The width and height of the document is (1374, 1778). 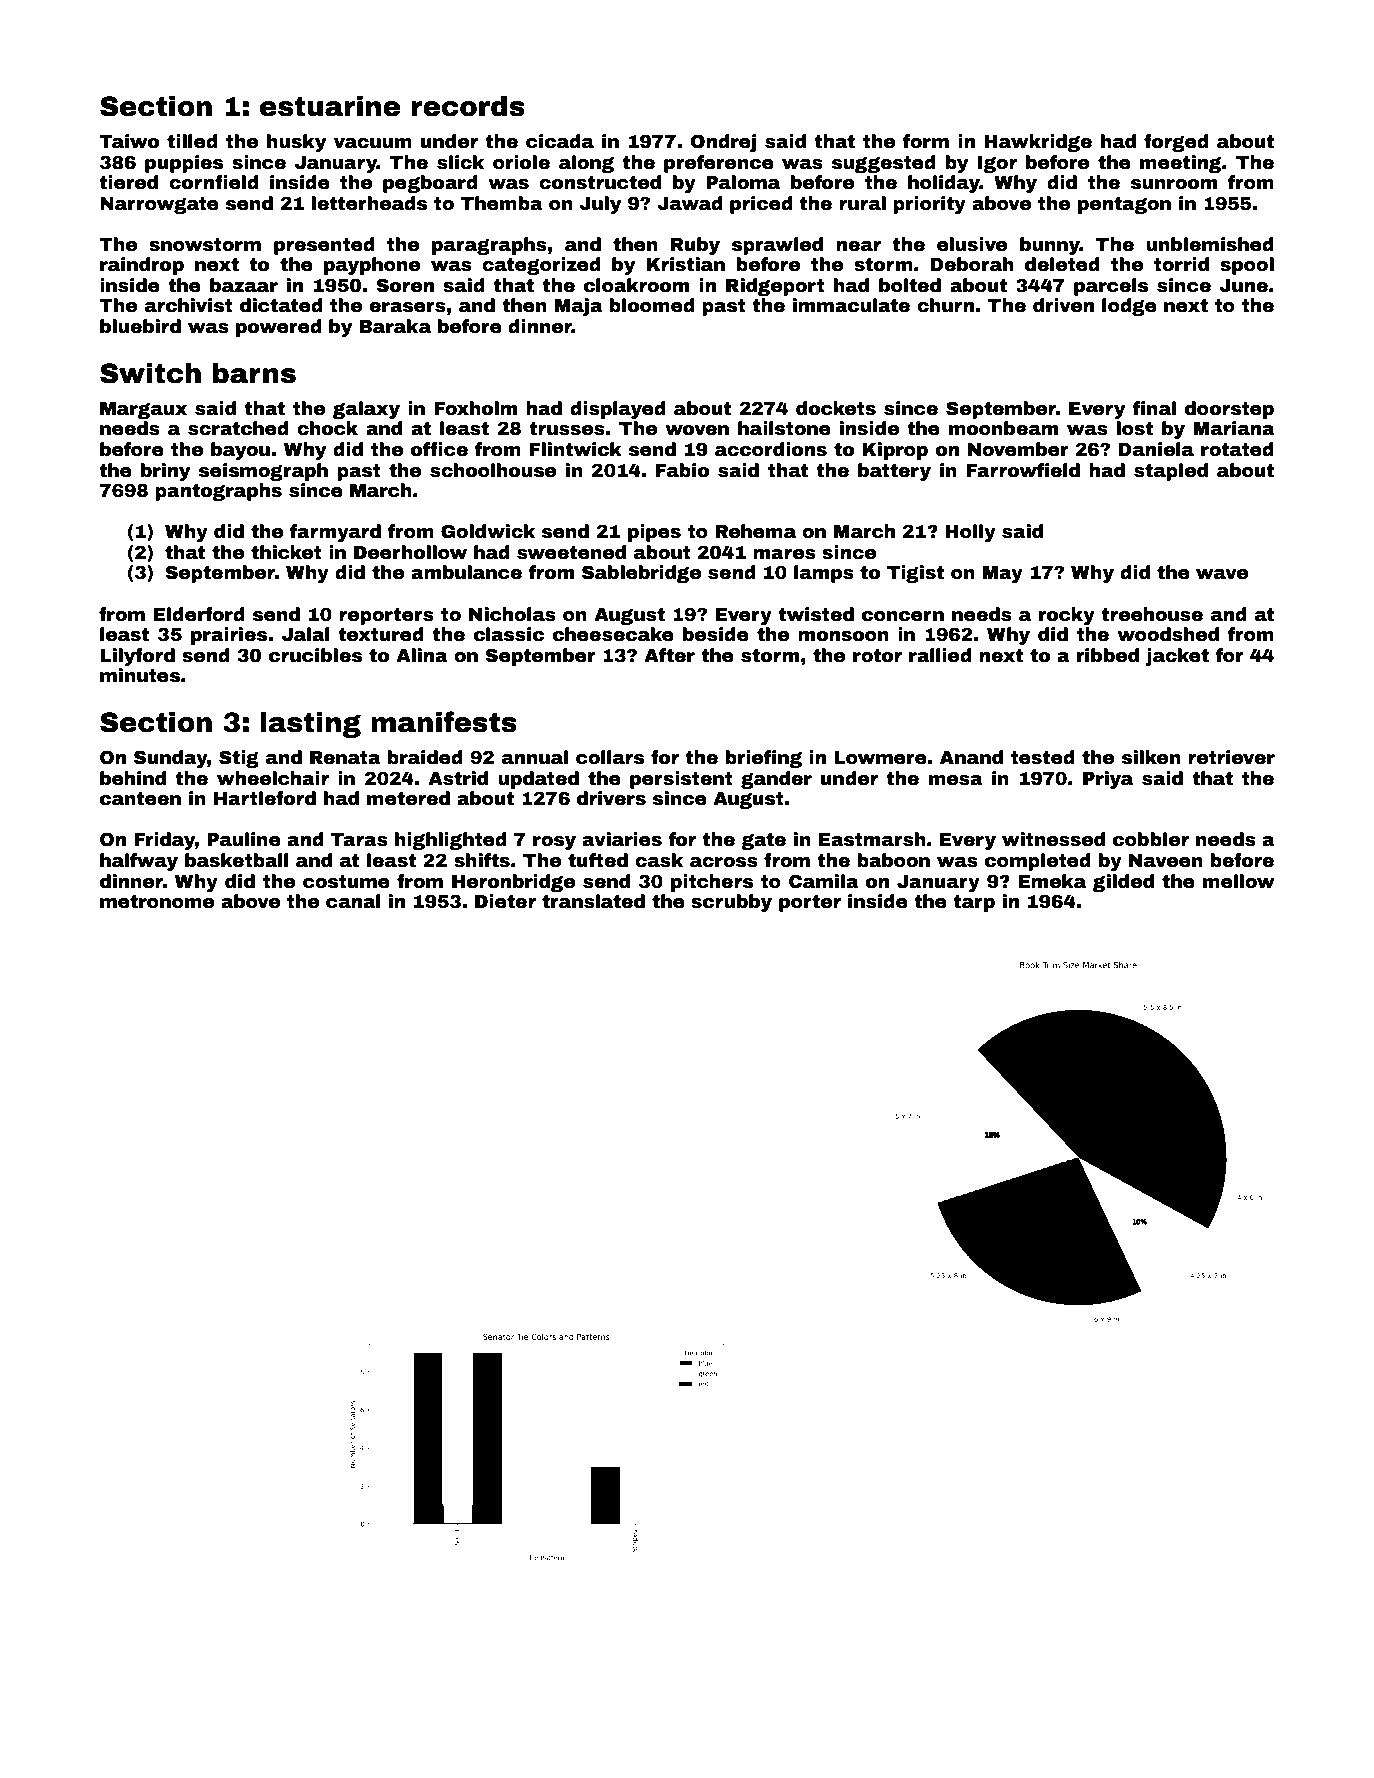 What do you see at coordinates (956, 780) in the document?
I see `mesa` at bounding box center [956, 780].
